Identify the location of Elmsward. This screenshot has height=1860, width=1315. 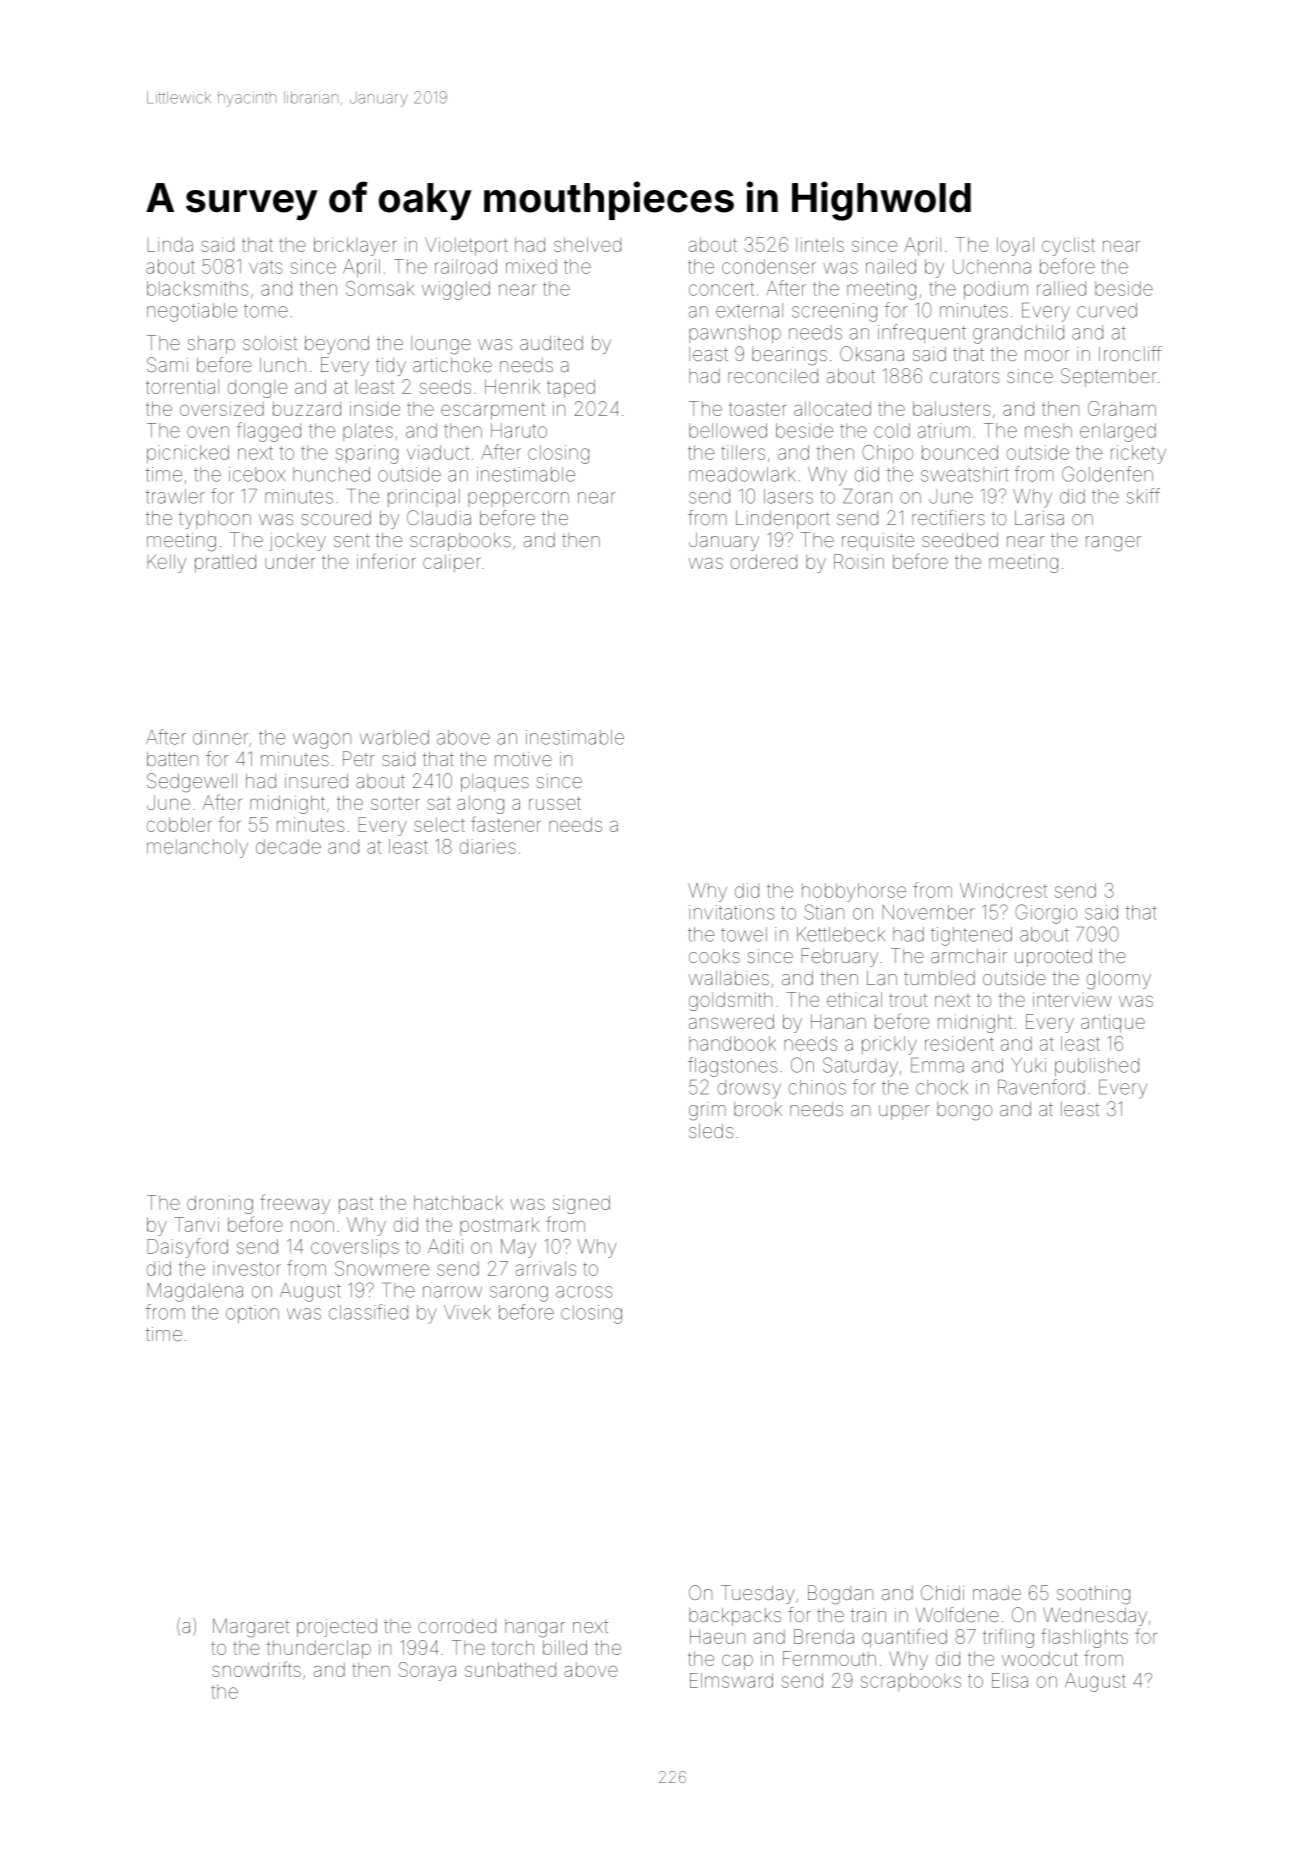
(731, 1680).
